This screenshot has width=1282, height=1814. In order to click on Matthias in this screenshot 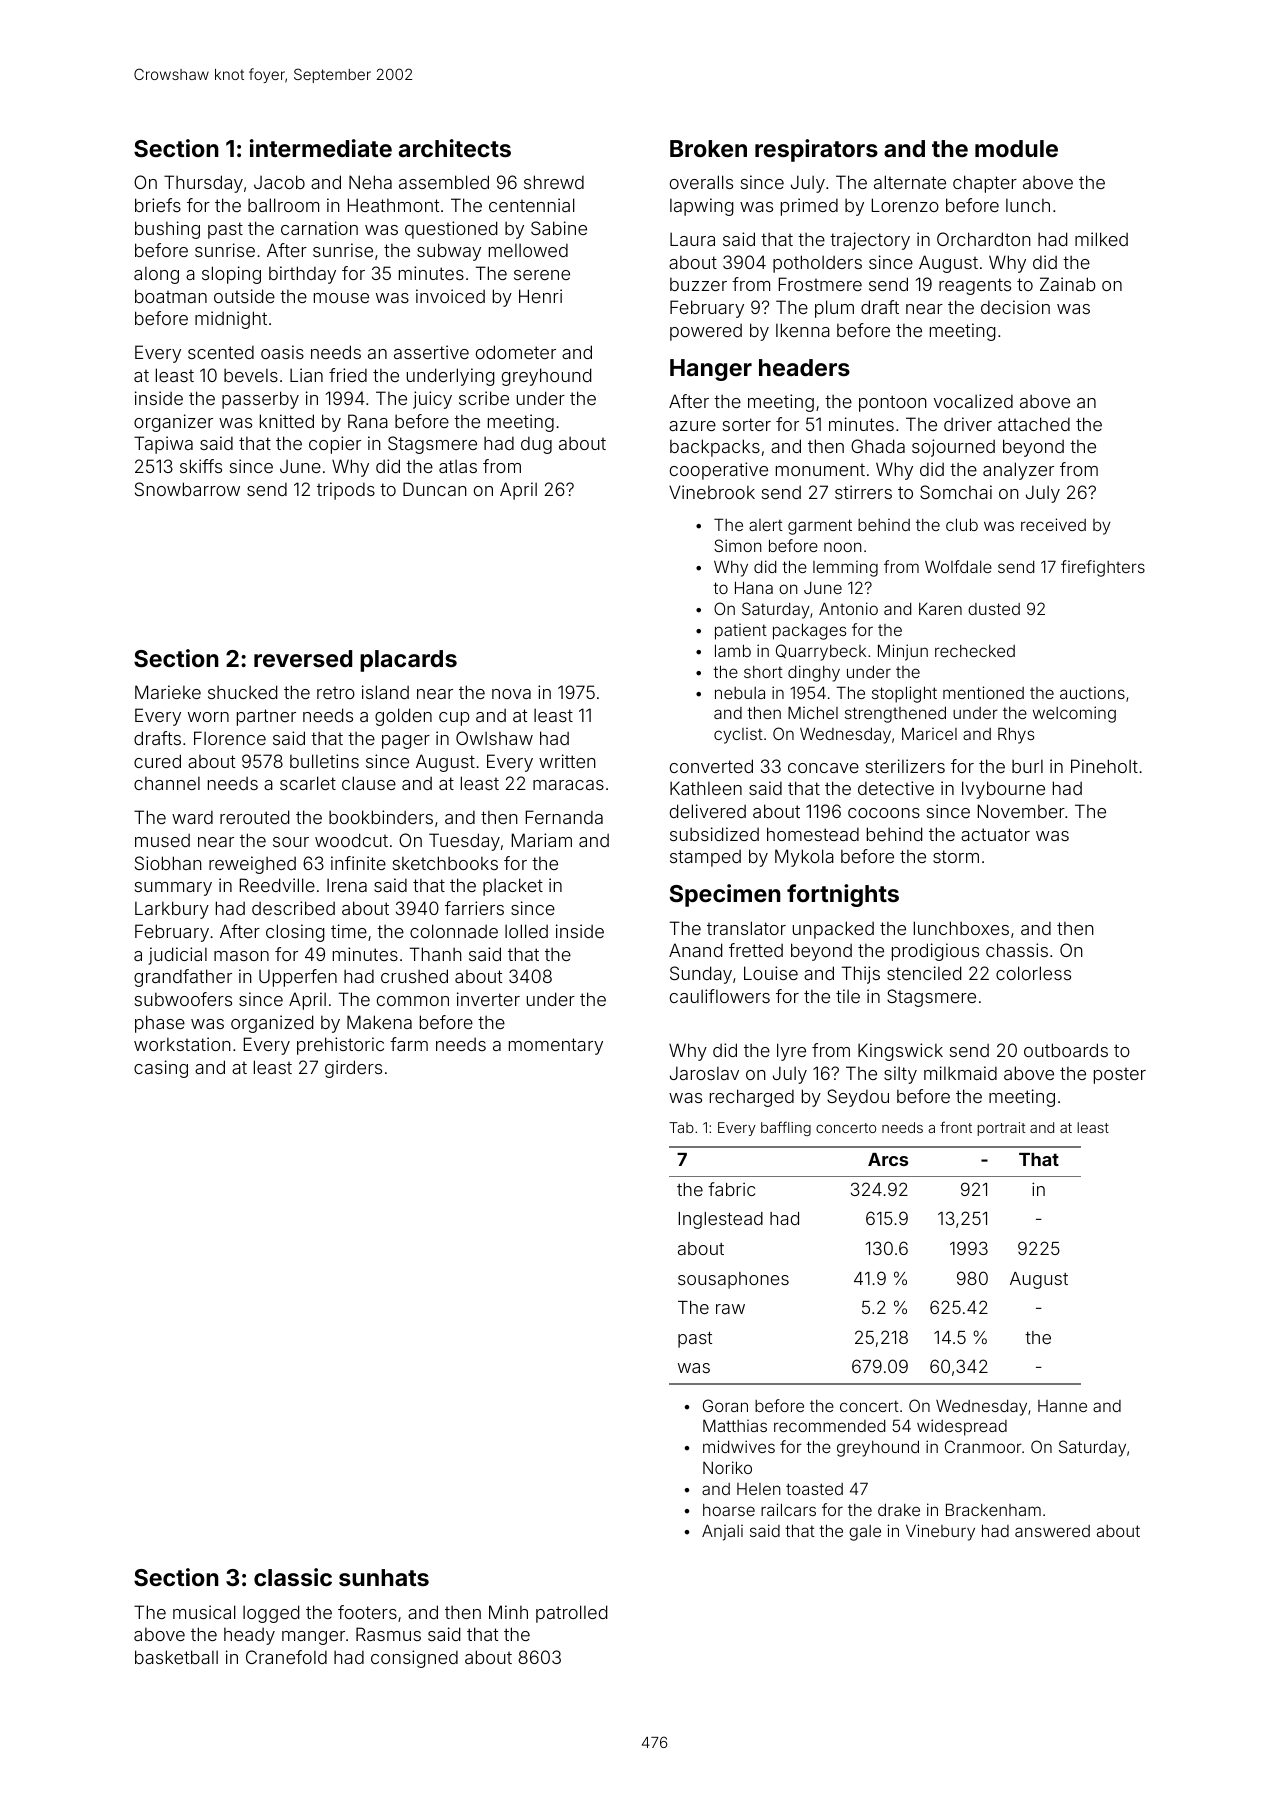, I will do `click(735, 1425)`.
